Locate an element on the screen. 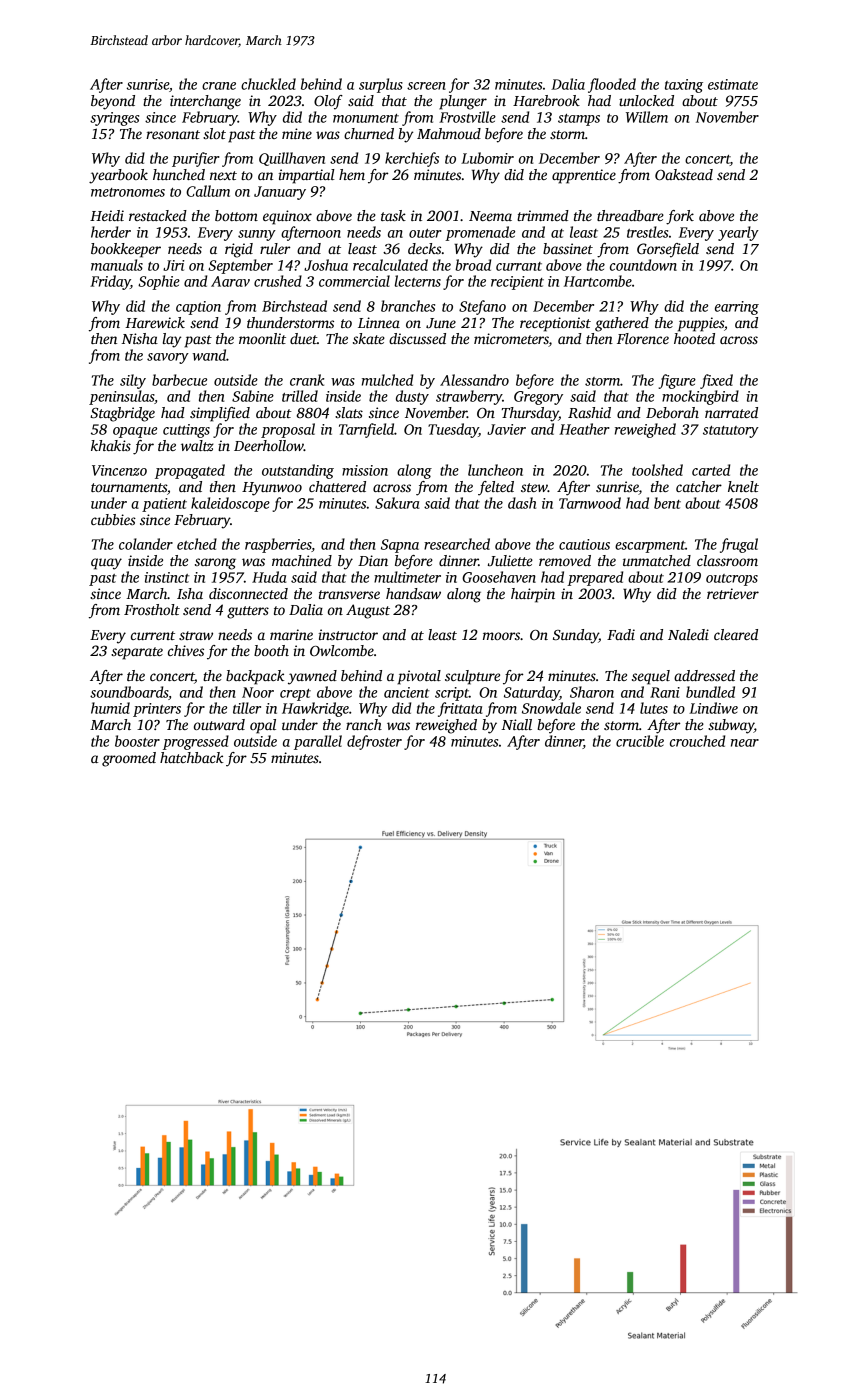 This screenshot has width=849, height=1400. defroster is located at coordinates (374, 742).
